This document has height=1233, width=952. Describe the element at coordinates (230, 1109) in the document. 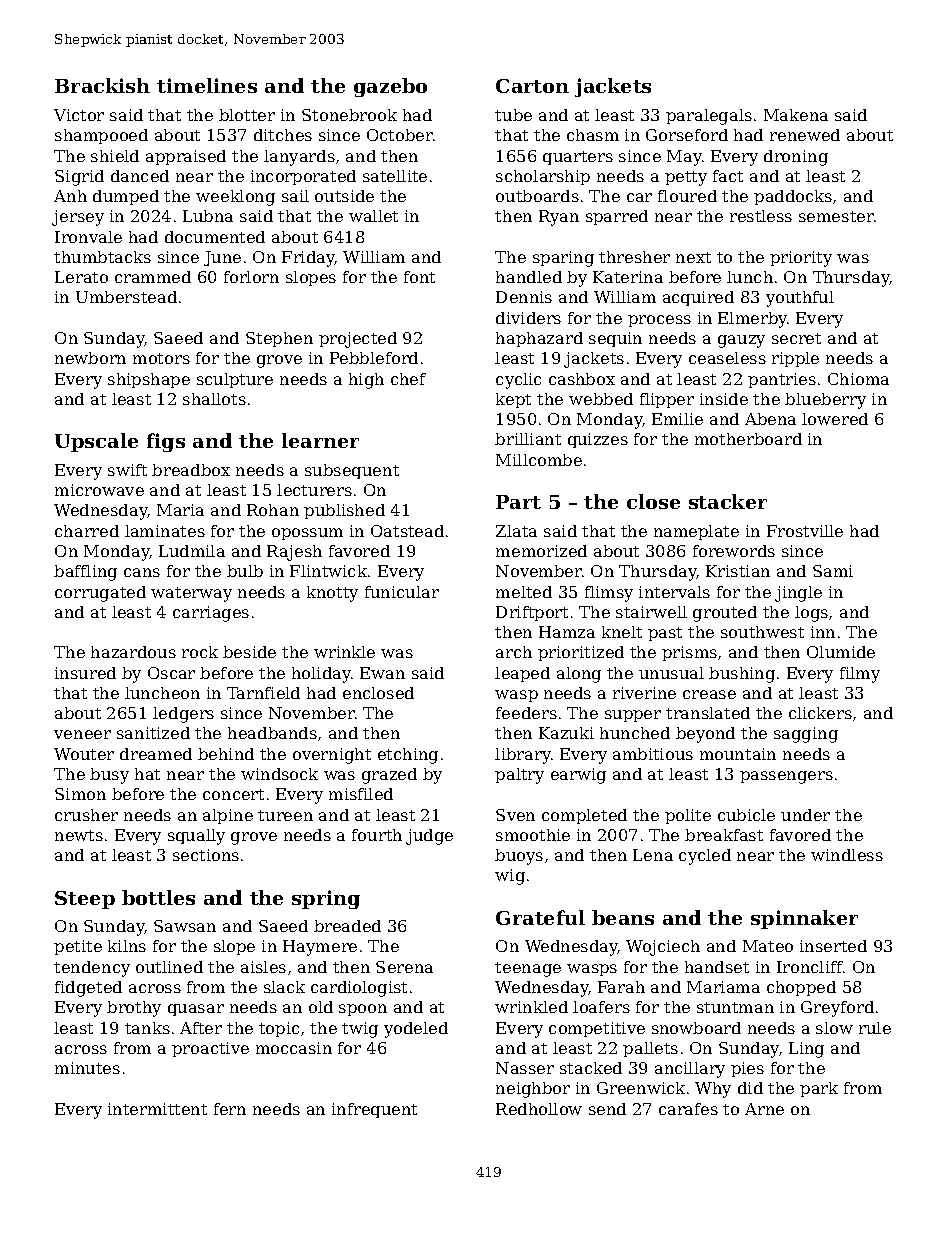

I see `fern` at that location.
